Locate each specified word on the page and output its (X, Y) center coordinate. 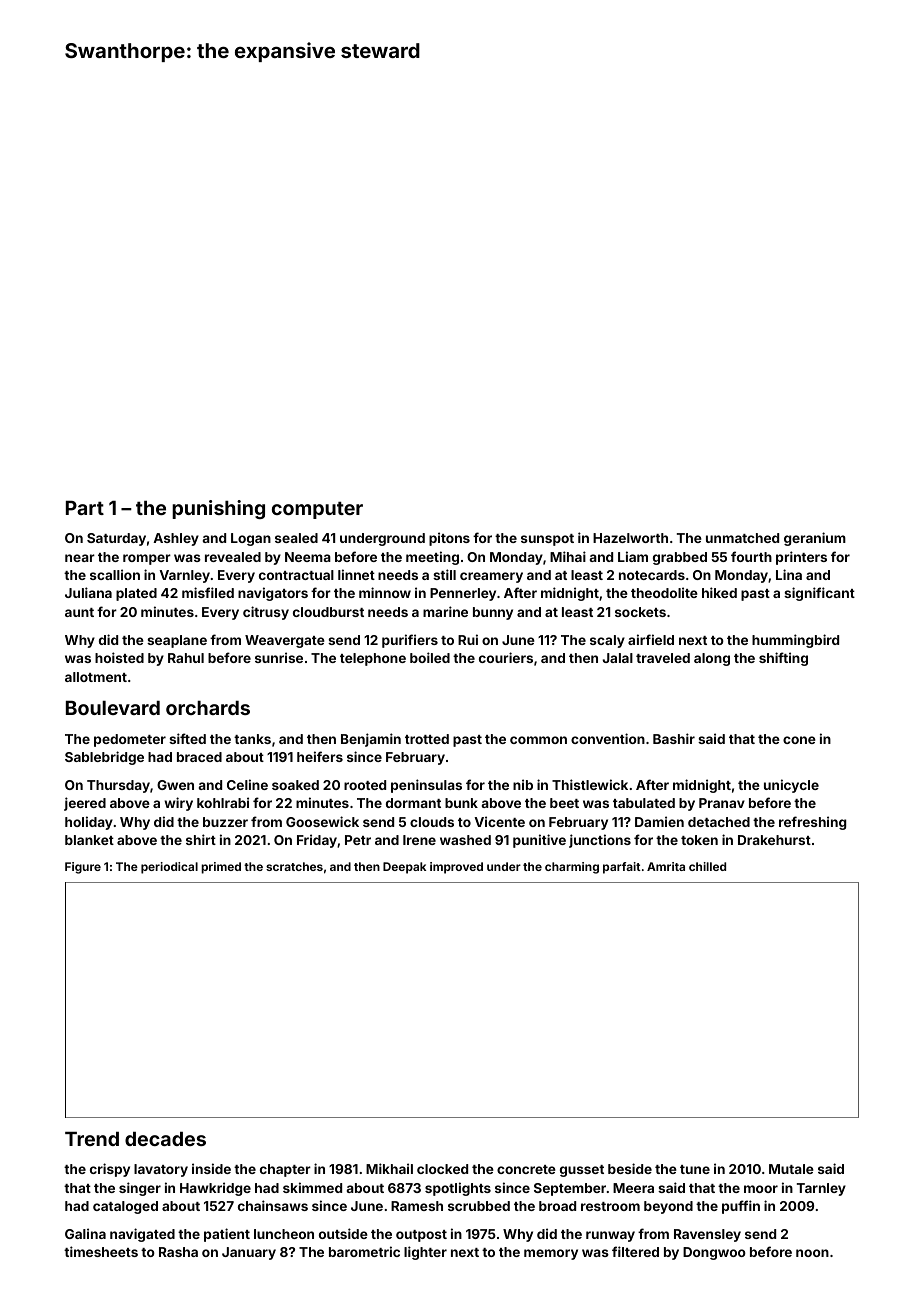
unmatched (742, 538)
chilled (707, 866)
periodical (169, 868)
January (249, 1253)
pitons (449, 539)
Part (85, 508)
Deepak (404, 868)
